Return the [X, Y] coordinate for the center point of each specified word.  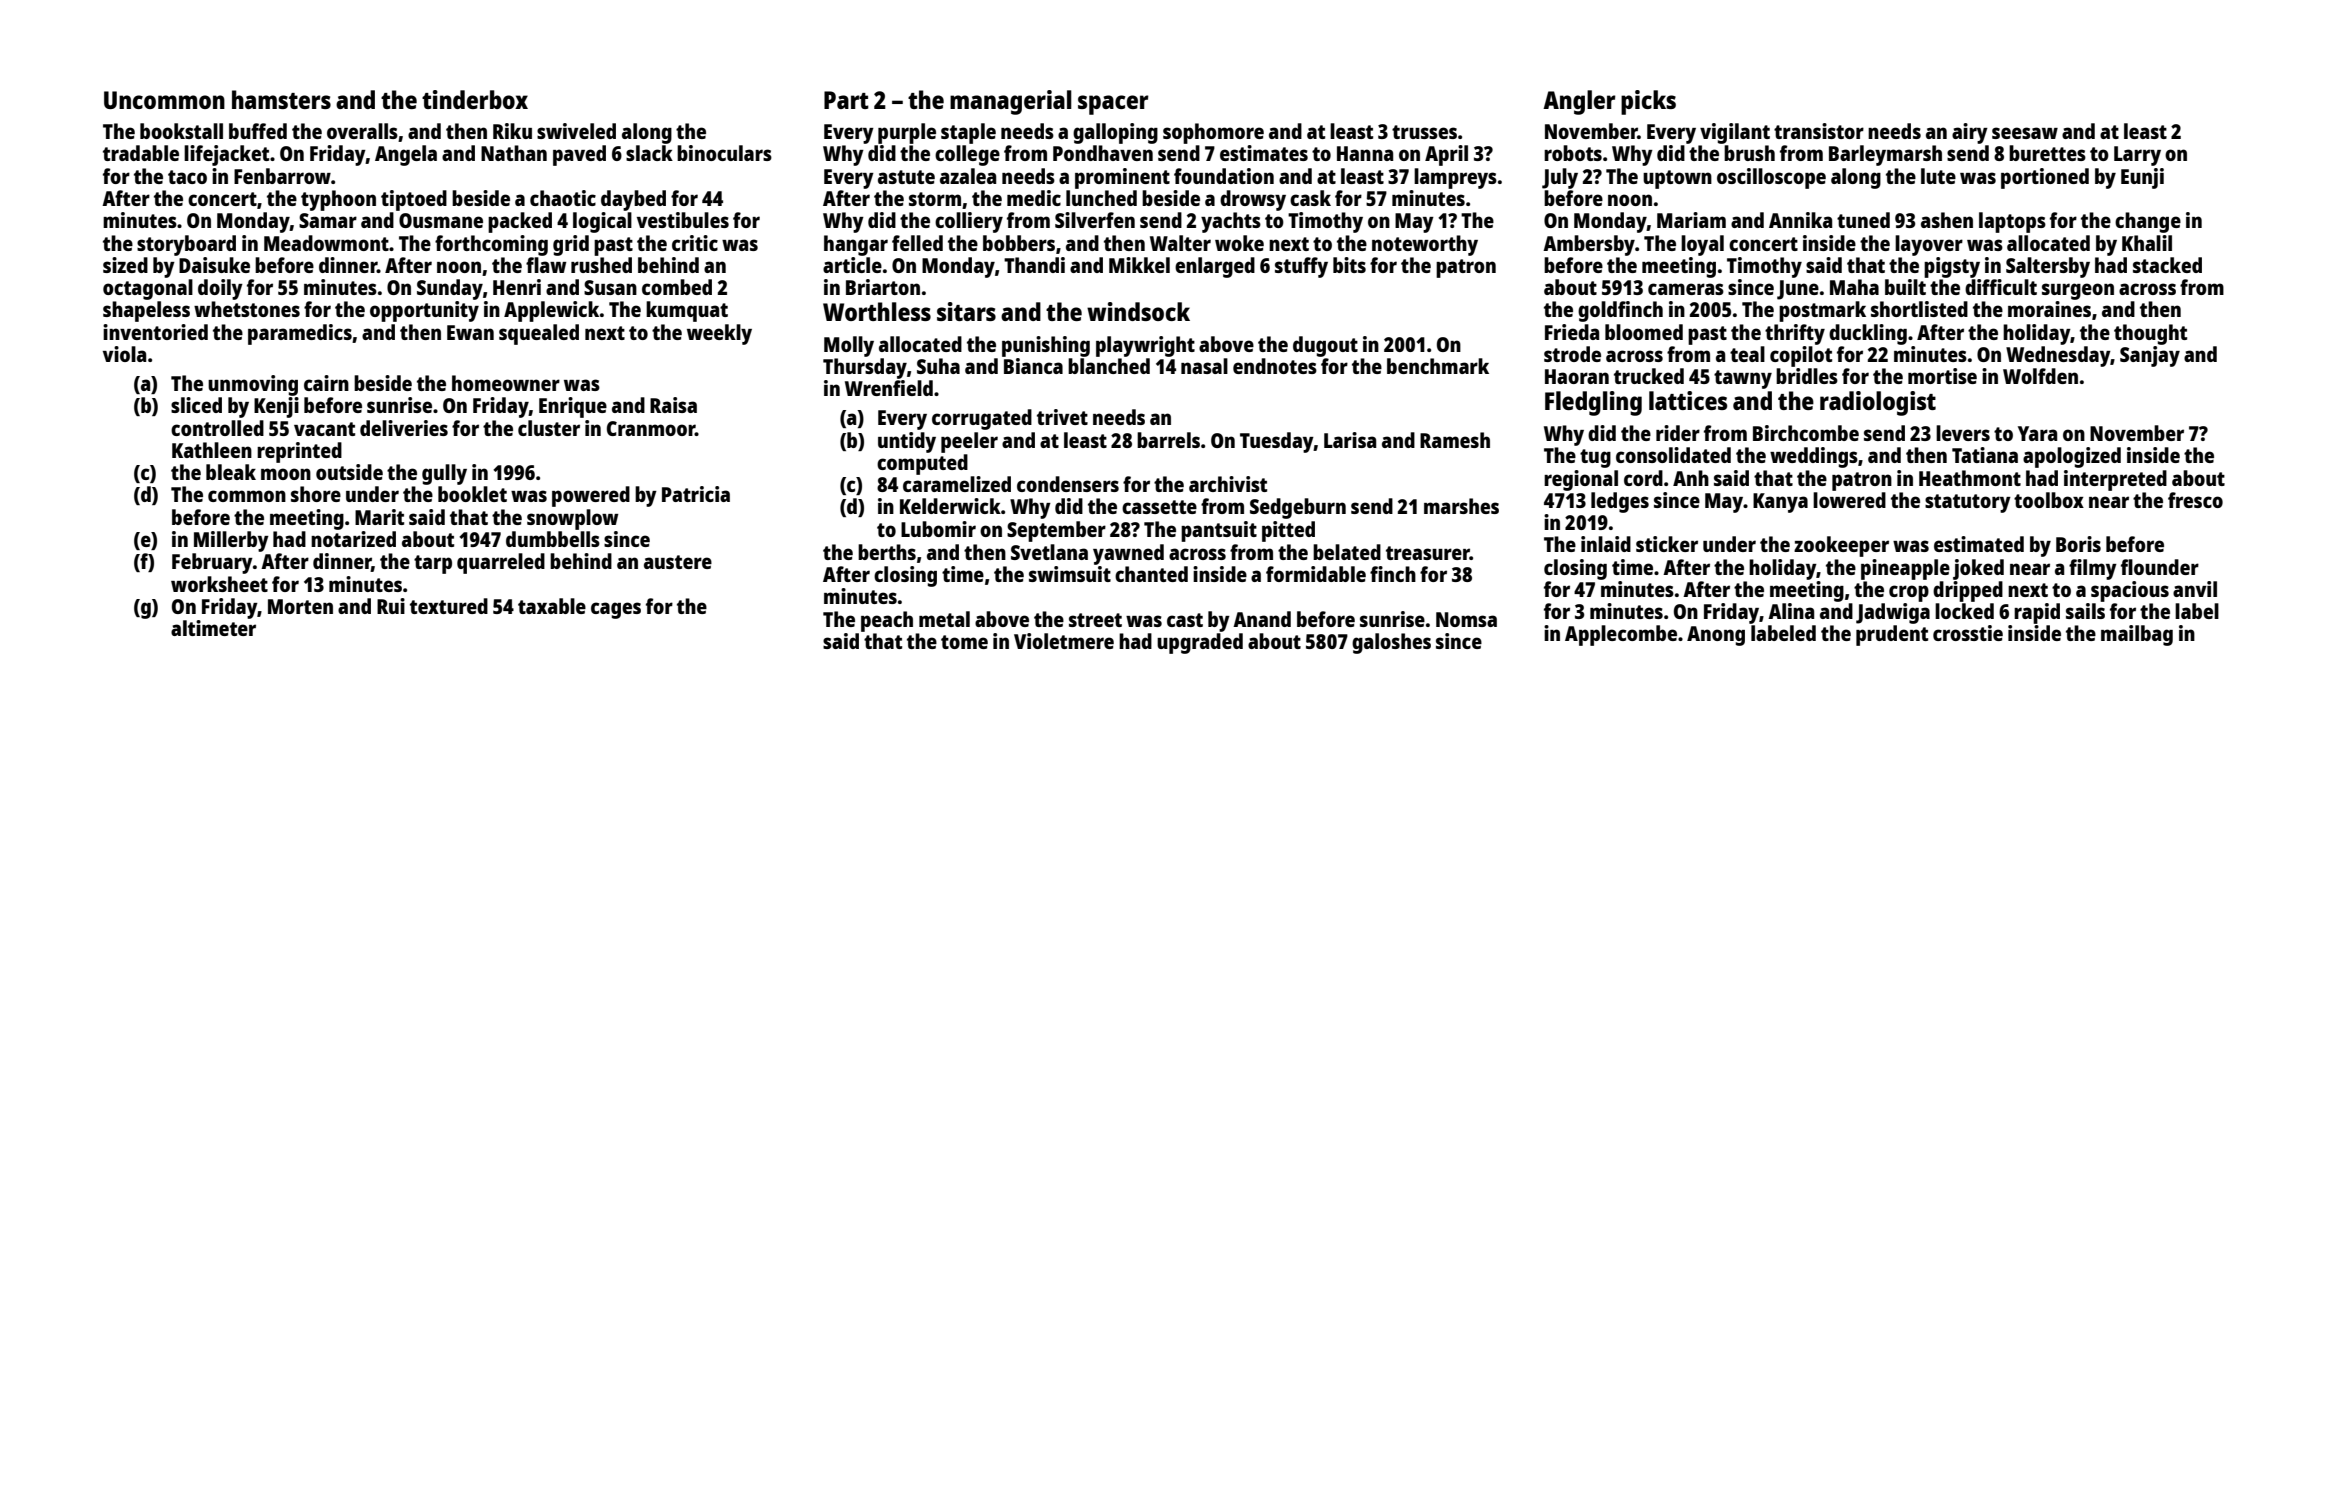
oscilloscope [1771, 178]
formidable [1316, 574]
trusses [1424, 132]
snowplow [572, 519]
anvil [2195, 589]
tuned [1863, 220]
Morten [300, 606]
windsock [1138, 311]
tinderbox [475, 99]
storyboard [186, 245]
